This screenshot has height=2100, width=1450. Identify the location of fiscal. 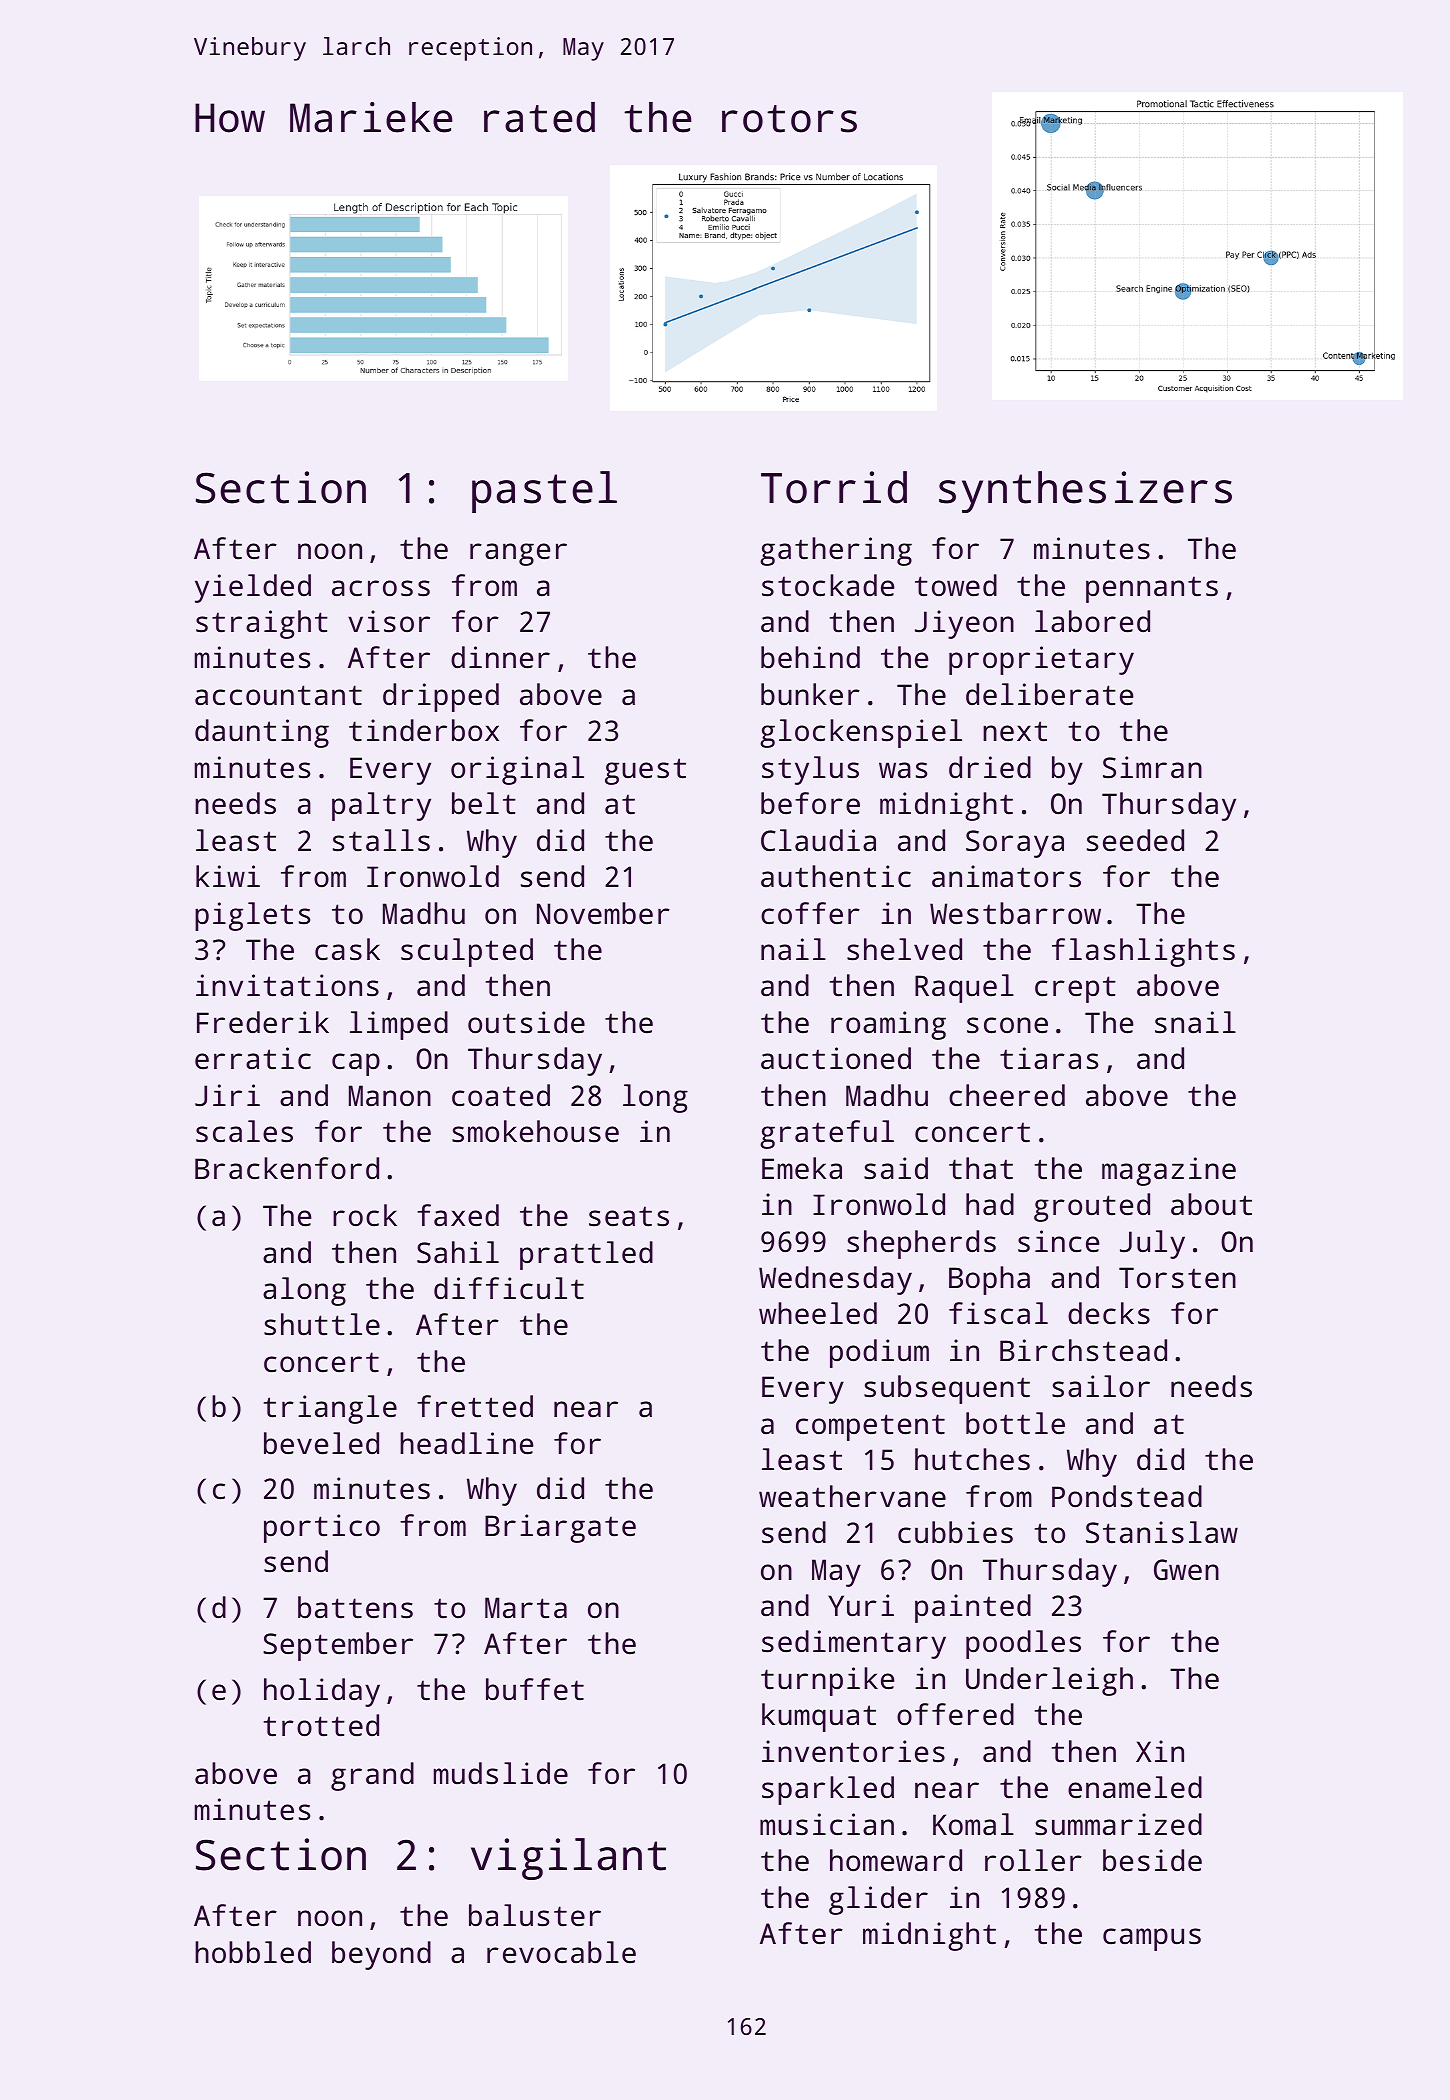
(998, 1313).
